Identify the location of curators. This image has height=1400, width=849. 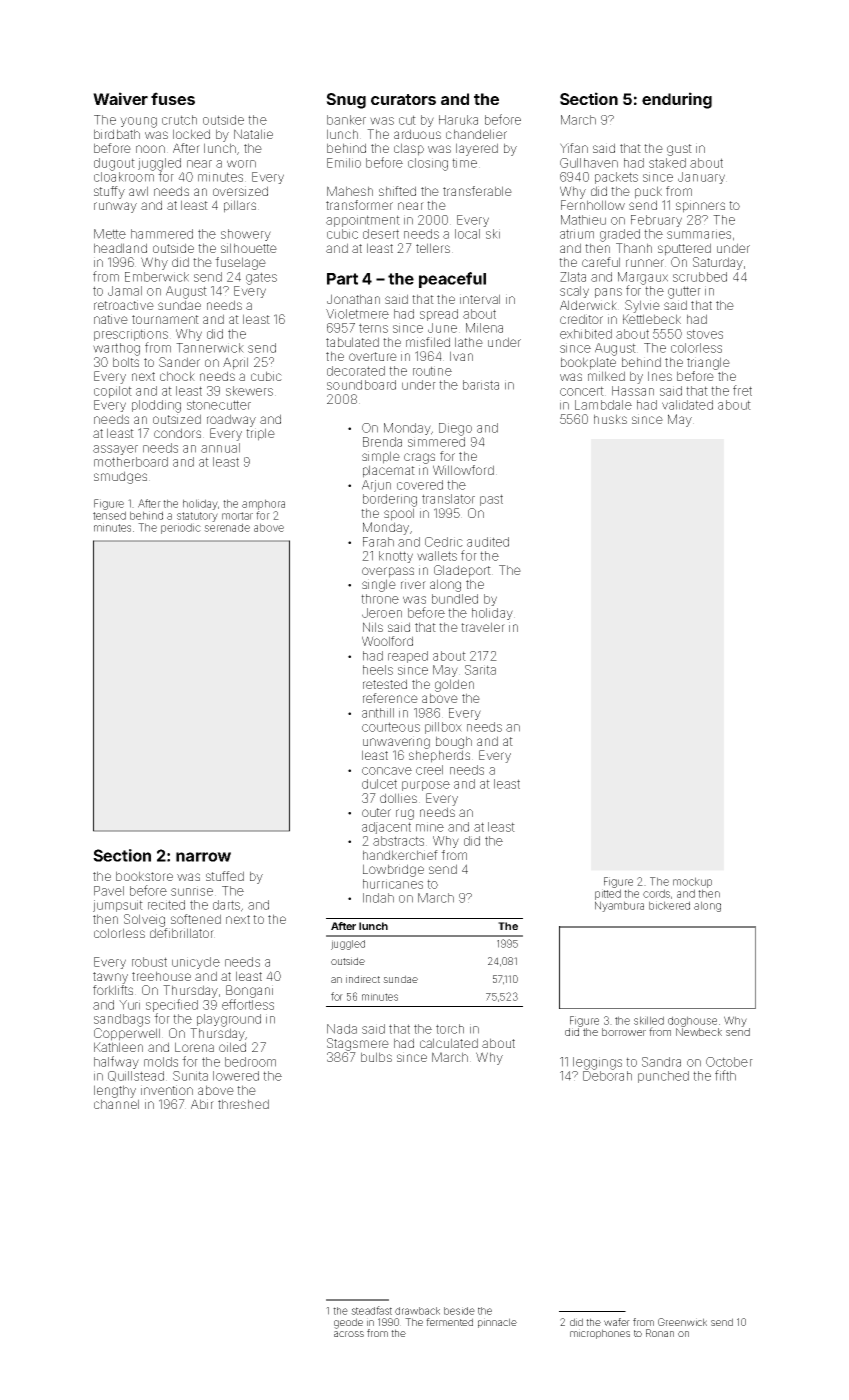
(403, 99).
